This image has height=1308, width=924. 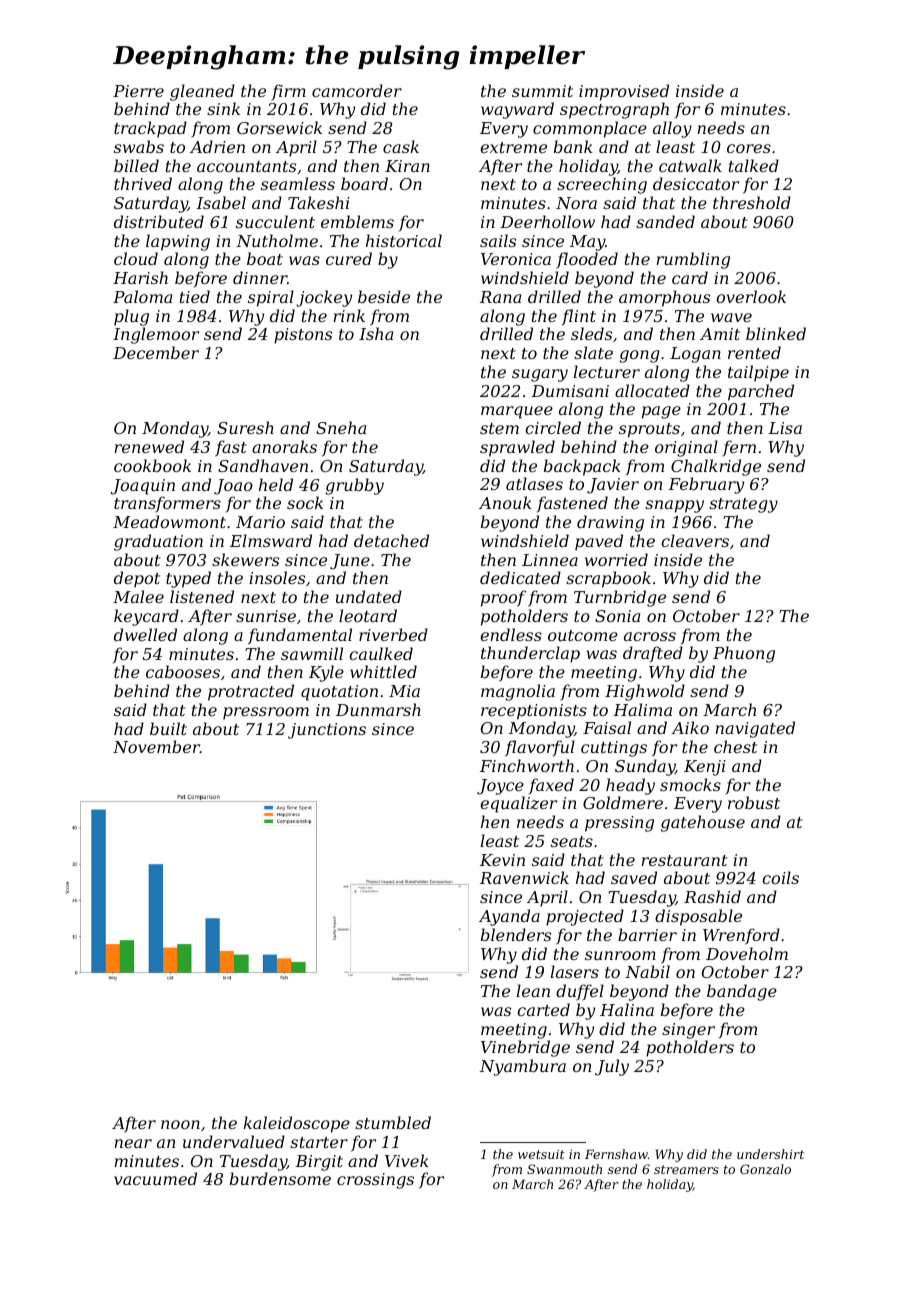 I want to click on burdensome, so click(x=280, y=1178).
